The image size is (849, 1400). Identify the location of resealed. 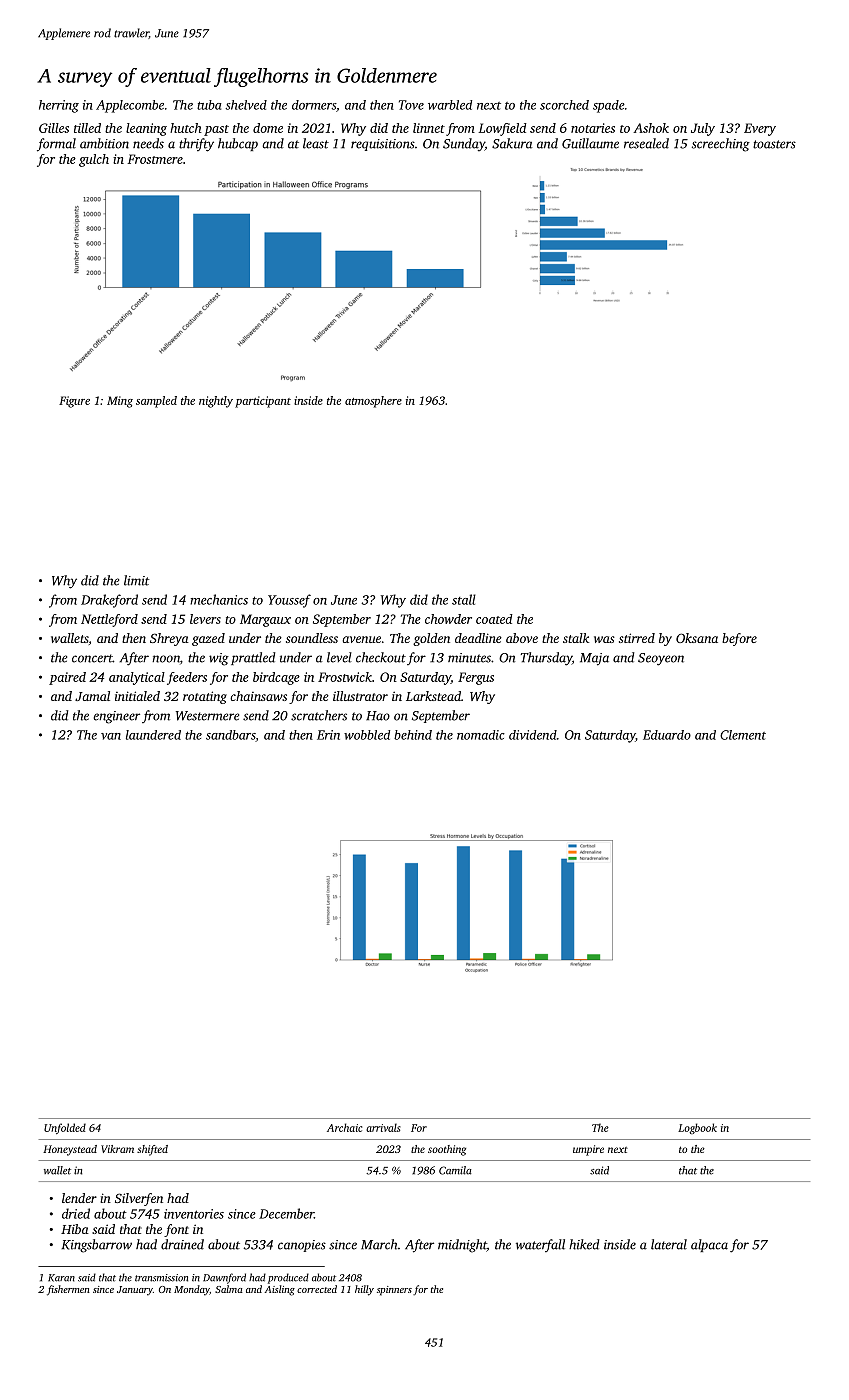
(646, 143).
